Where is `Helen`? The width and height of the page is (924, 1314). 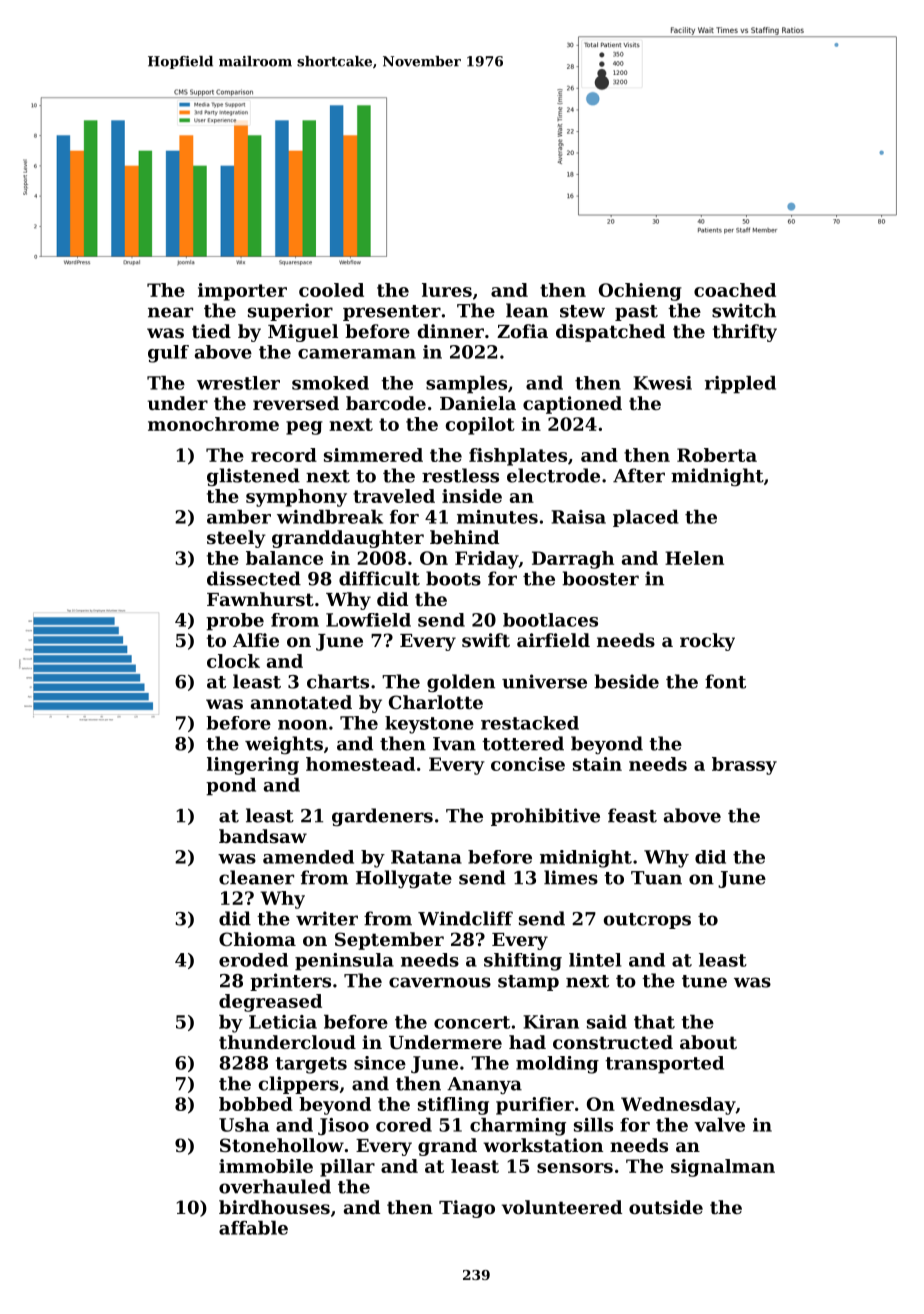
Helen is located at coordinates (694, 558).
